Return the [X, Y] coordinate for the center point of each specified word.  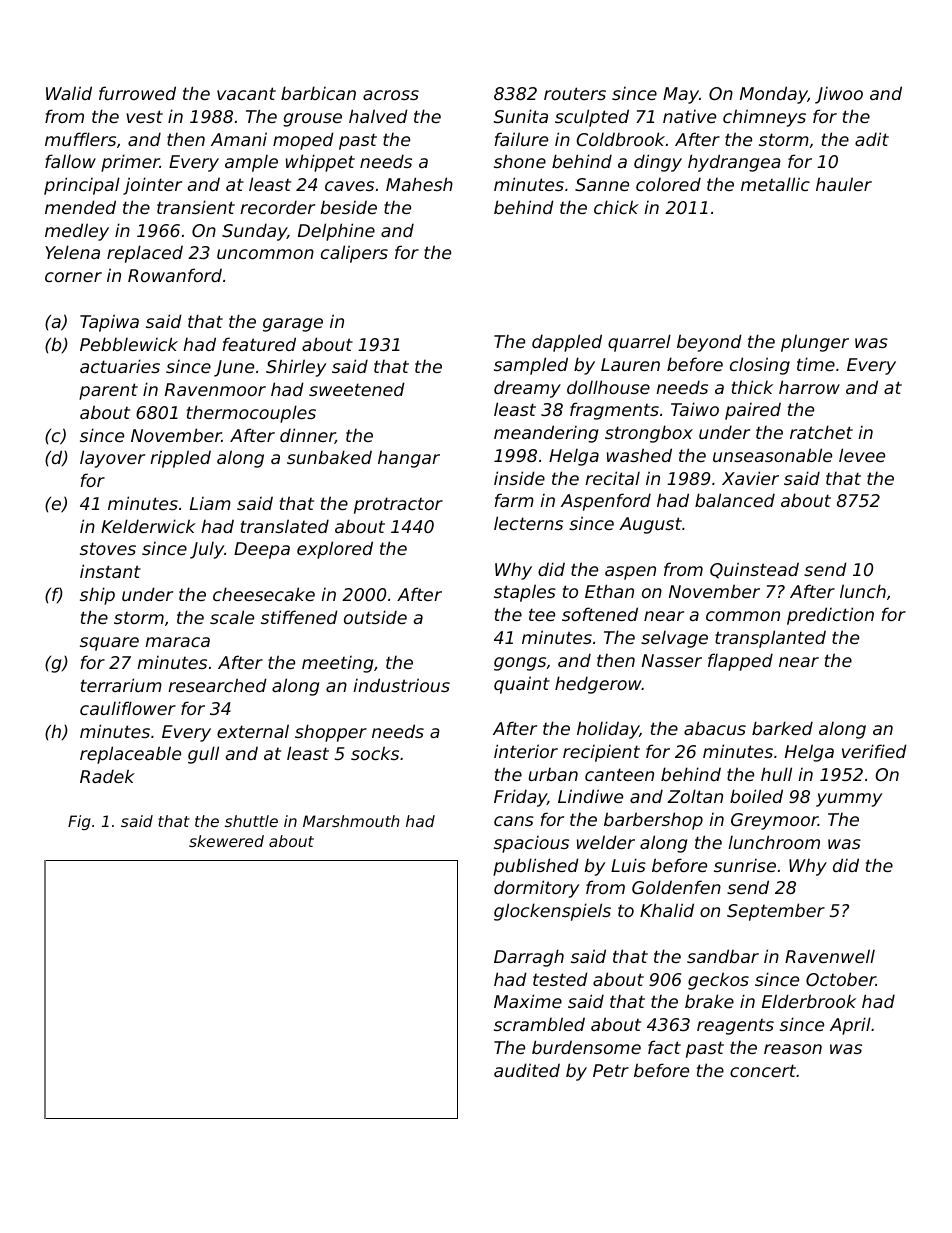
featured [259, 344]
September [776, 912]
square [109, 644]
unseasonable [772, 455]
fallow [70, 161]
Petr [611, 1070]
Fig [79, 822]
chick [616, 207]
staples [525, 593]
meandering [546, 434]
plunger [815, 343]
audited [527, 1070]
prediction [830, 616]
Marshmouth [351, 821]
